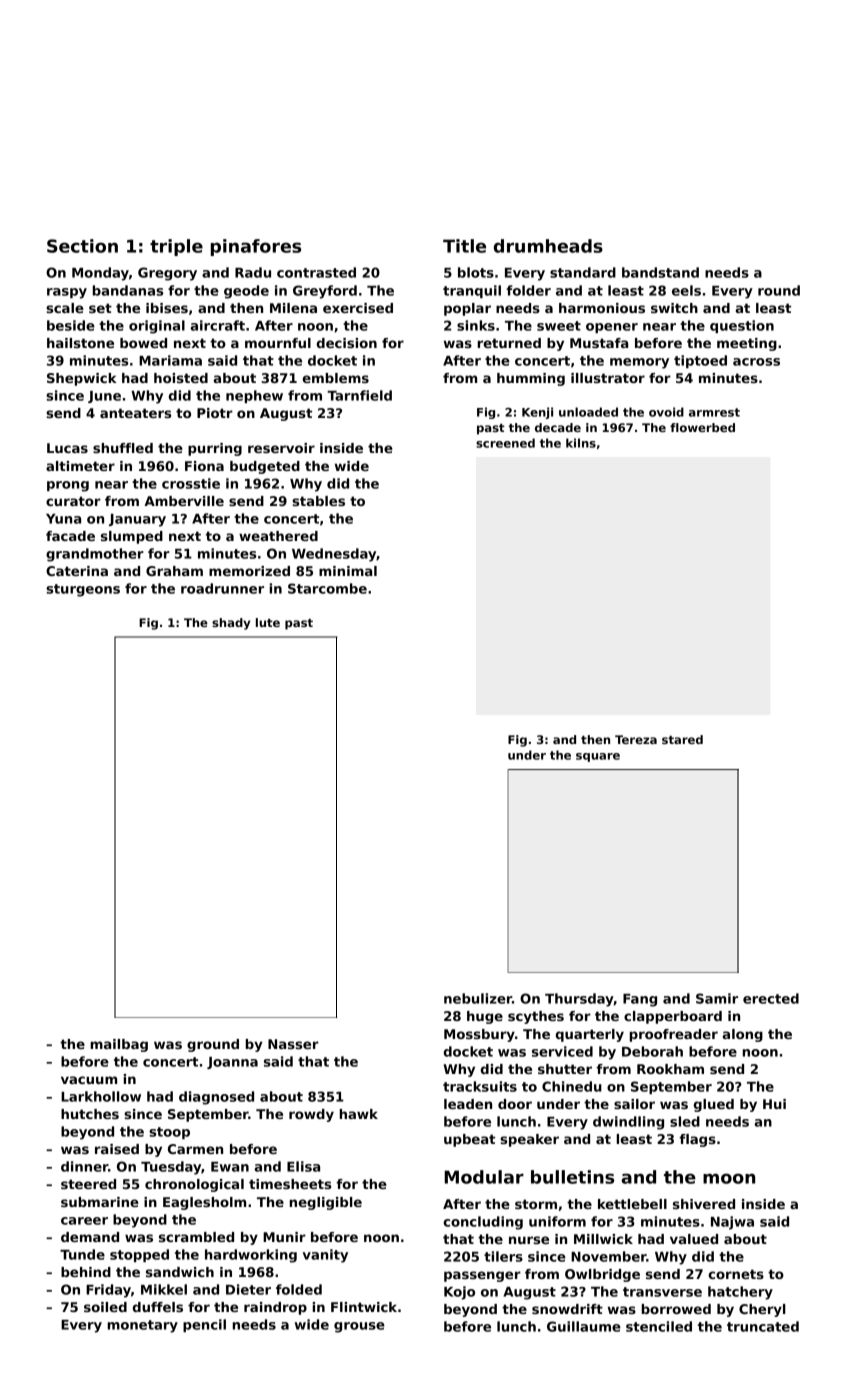  I want to click on kilns, so click(581, 443).
